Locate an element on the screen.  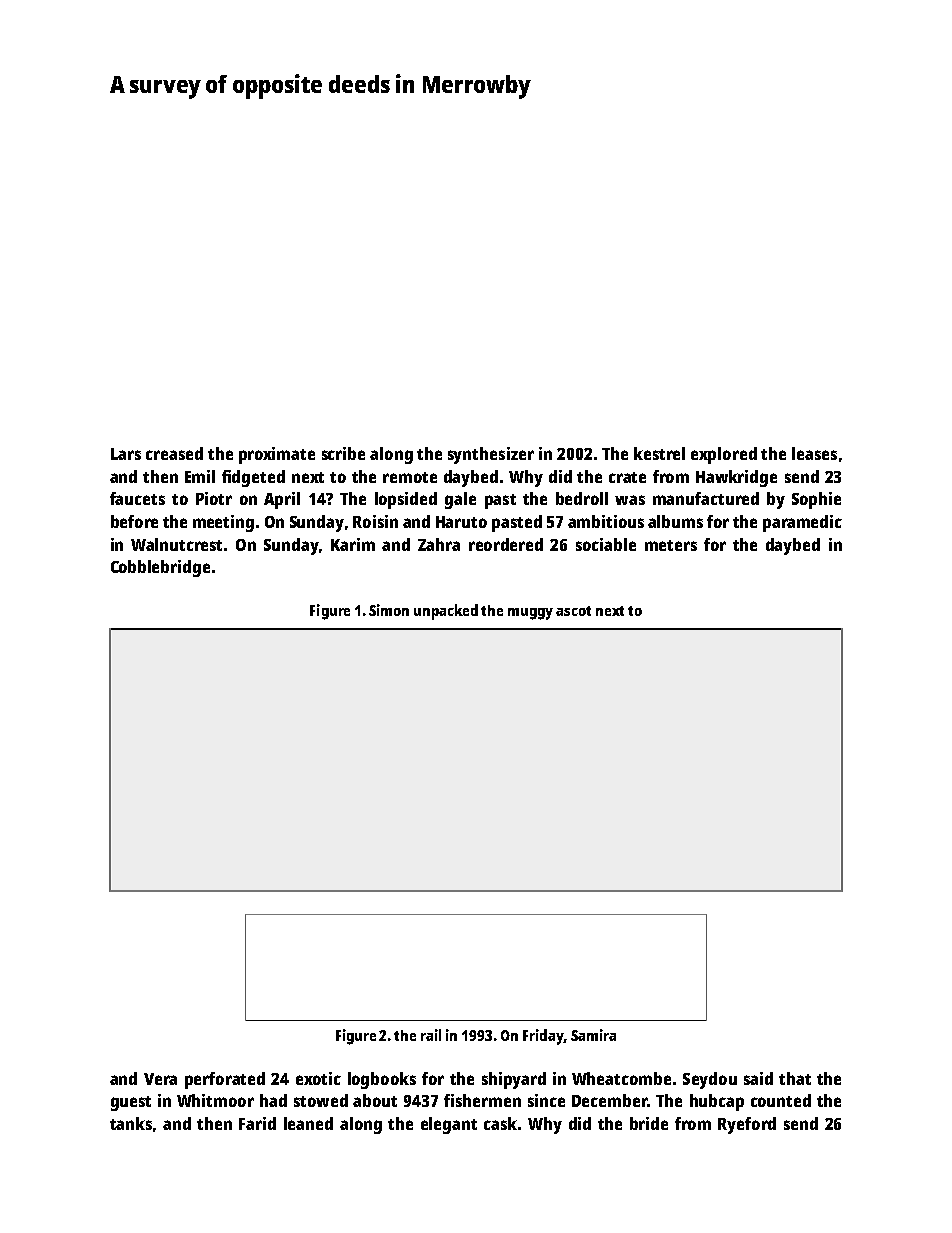
muggy is located at coordinates (530, 614).
